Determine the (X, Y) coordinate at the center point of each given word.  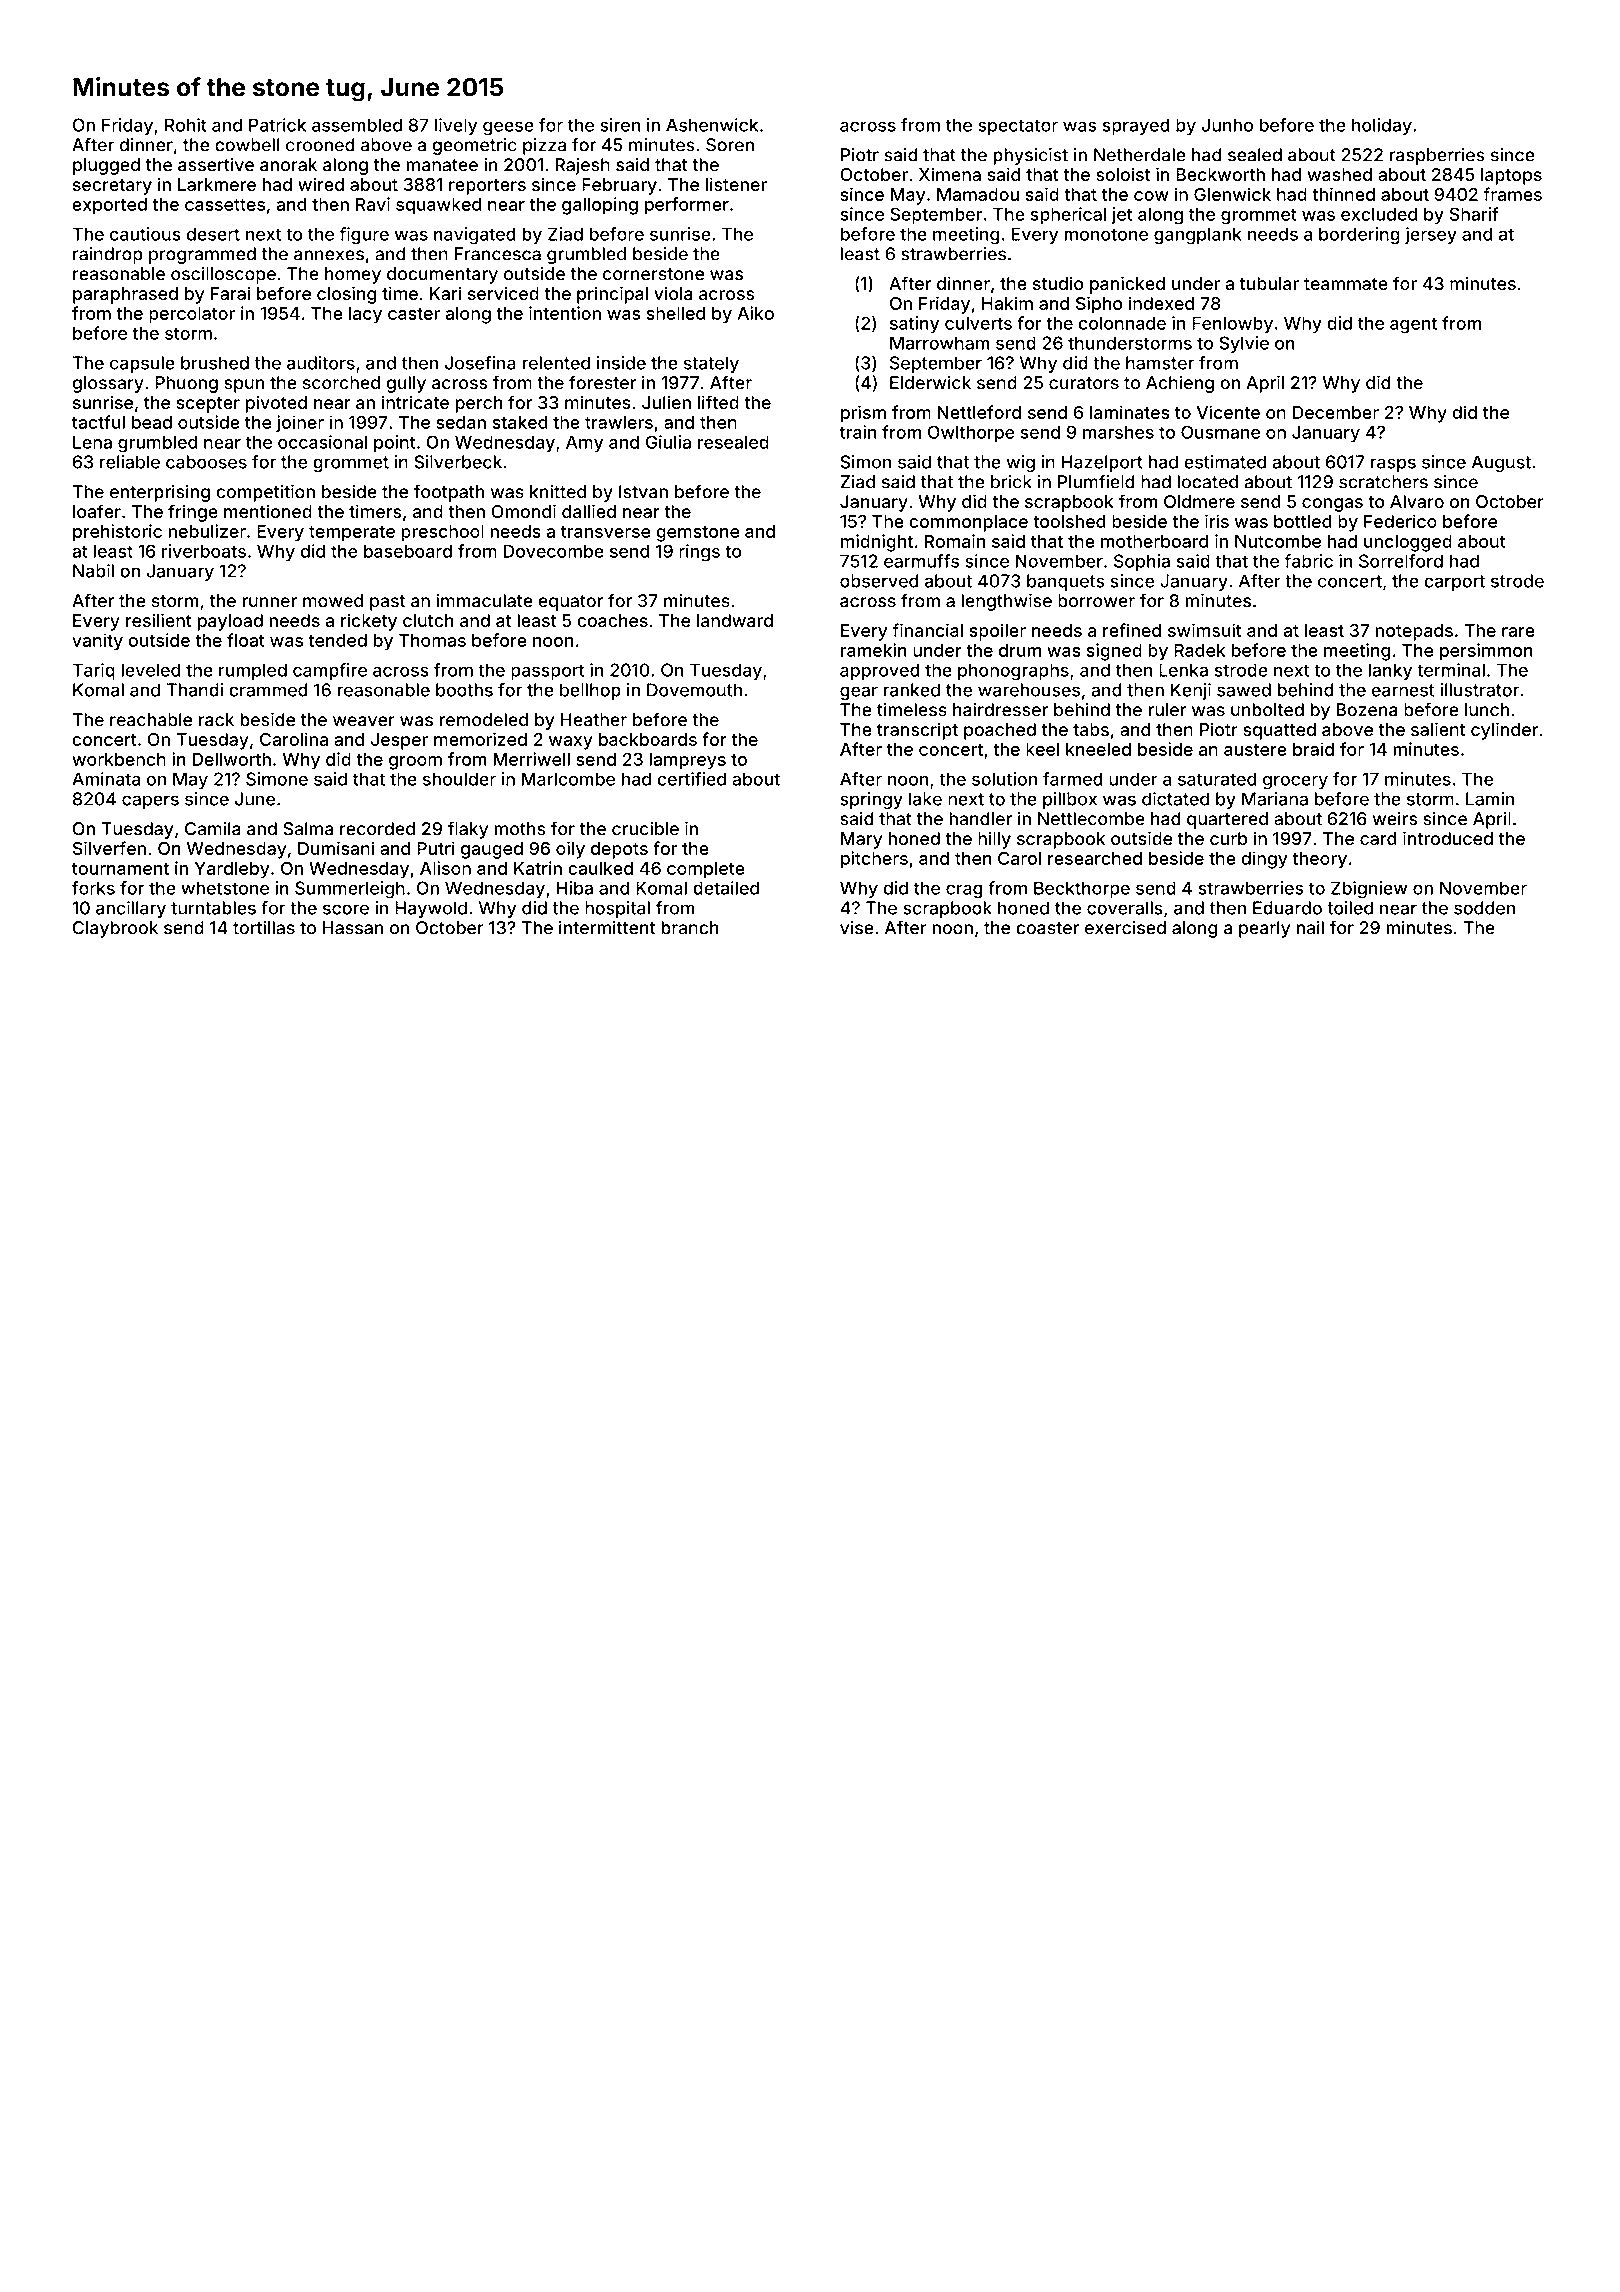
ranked (912, 690)
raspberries (1437, 156)
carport (1454, 583)
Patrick (277, 125)
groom (415, 763)
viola (673, 293)
